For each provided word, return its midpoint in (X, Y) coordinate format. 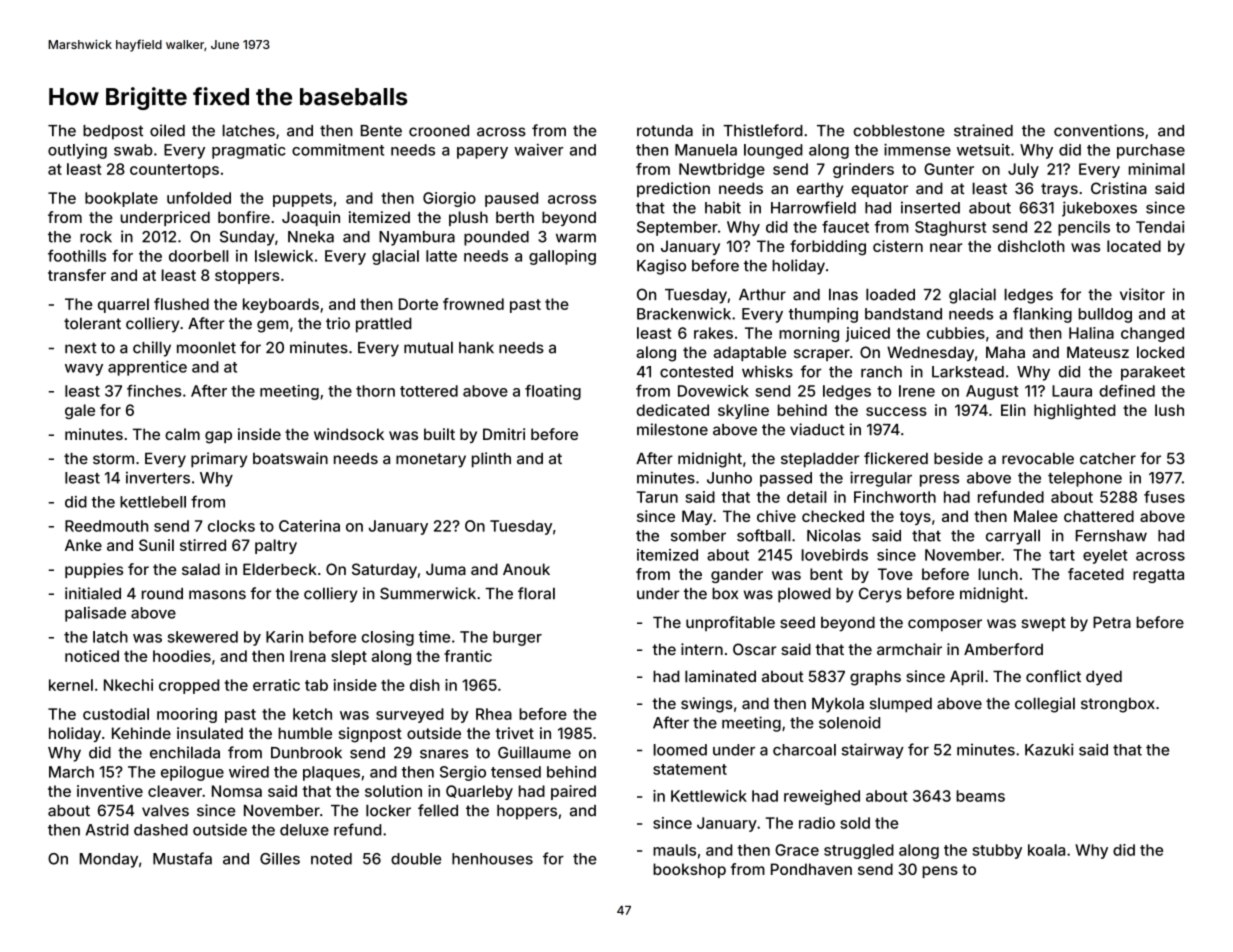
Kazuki (1049, 749)
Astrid (107, 829)
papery (482, 153)
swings (707, 705)
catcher (1108, 459)
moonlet (206, 347)
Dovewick (713, 391)
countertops (174, 171)
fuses (1164, 497)
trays (1059, 190)
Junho (729, 478)
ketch (312, 714)
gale (80, 411)
